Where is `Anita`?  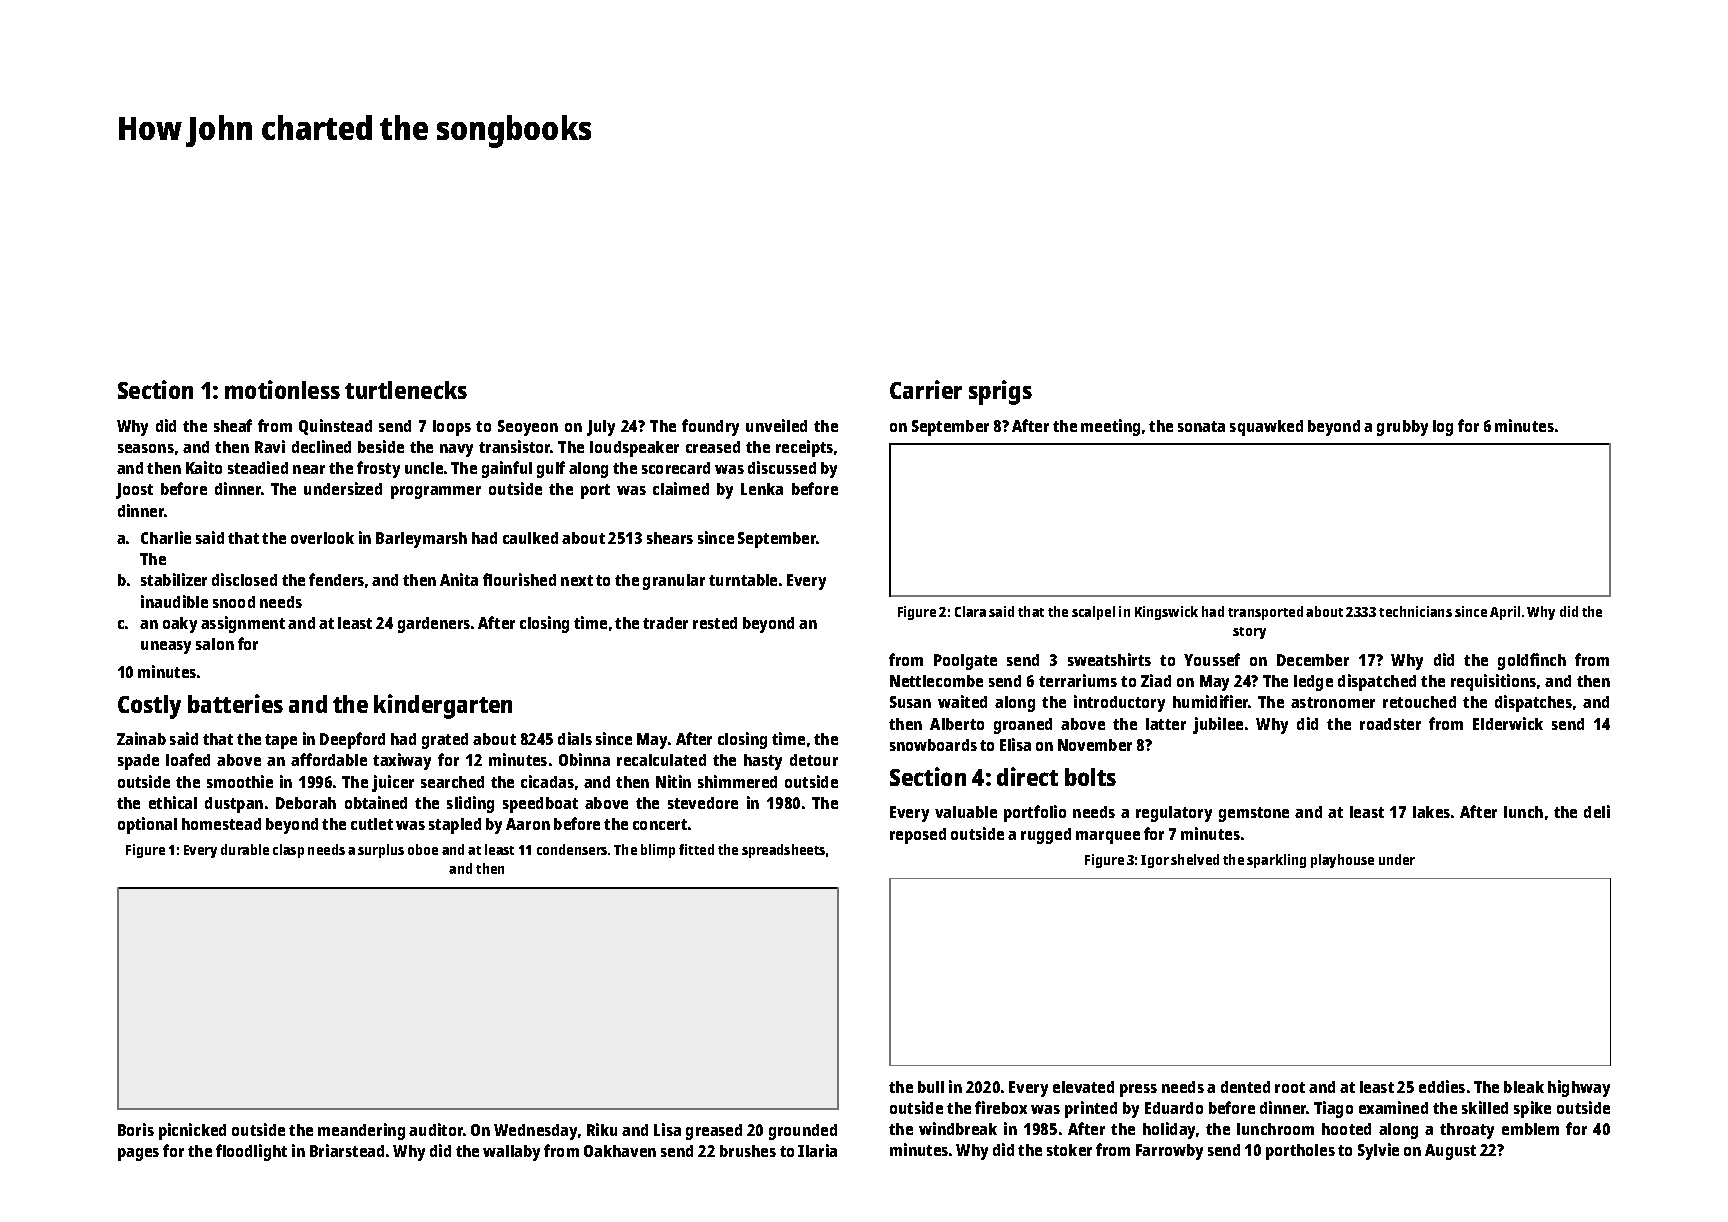
Anita is located at coordinates (459, 579).
